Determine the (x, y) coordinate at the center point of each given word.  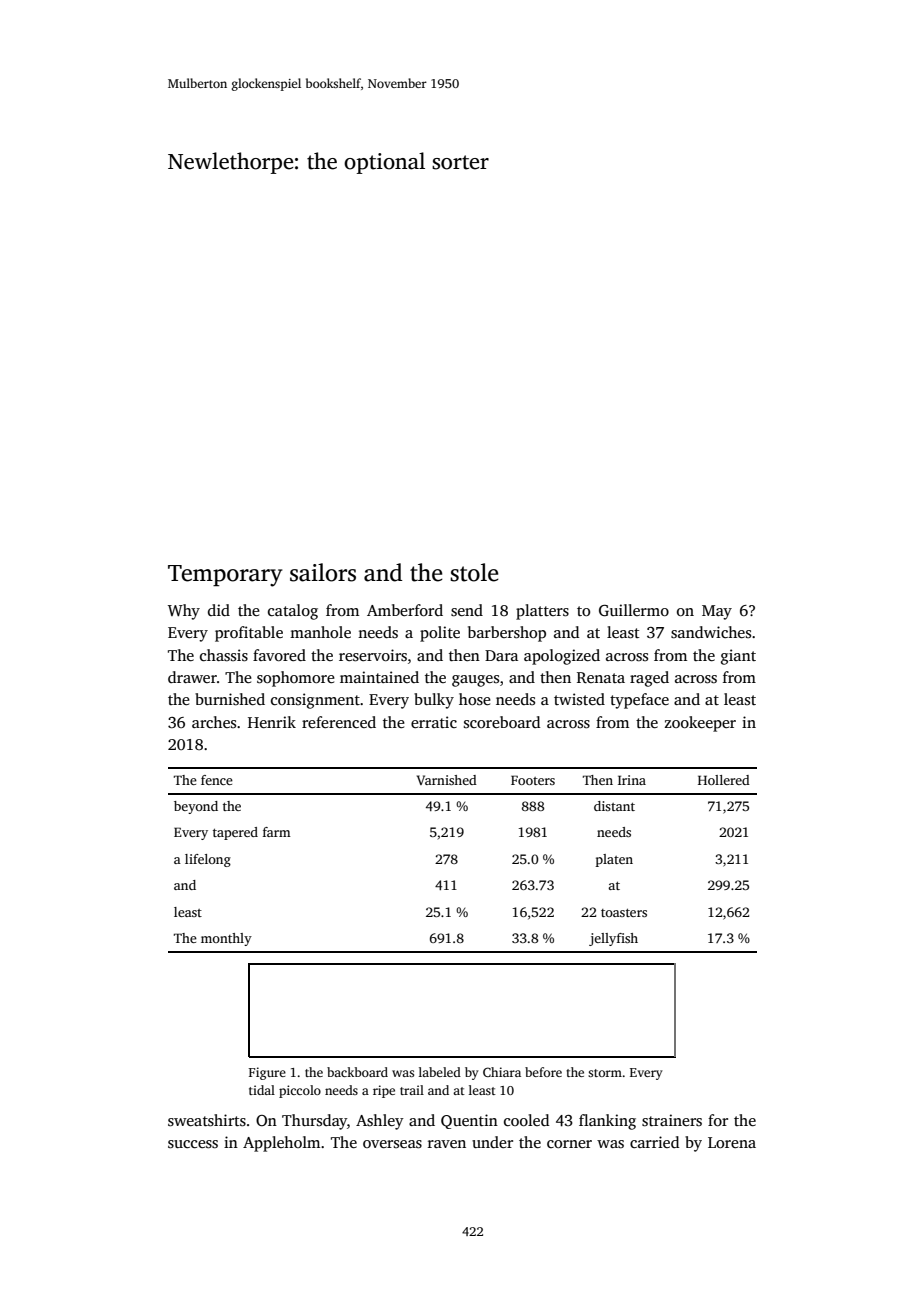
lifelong (208, 860)
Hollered (724, 780)
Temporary (225, 576)
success (193, 1144)
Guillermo (634, 610)
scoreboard (502, 722)
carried (654, 1142)
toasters (624, 913)
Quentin (469, 1121)
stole (474, 572)
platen (614, 860)
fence (217, 780)
